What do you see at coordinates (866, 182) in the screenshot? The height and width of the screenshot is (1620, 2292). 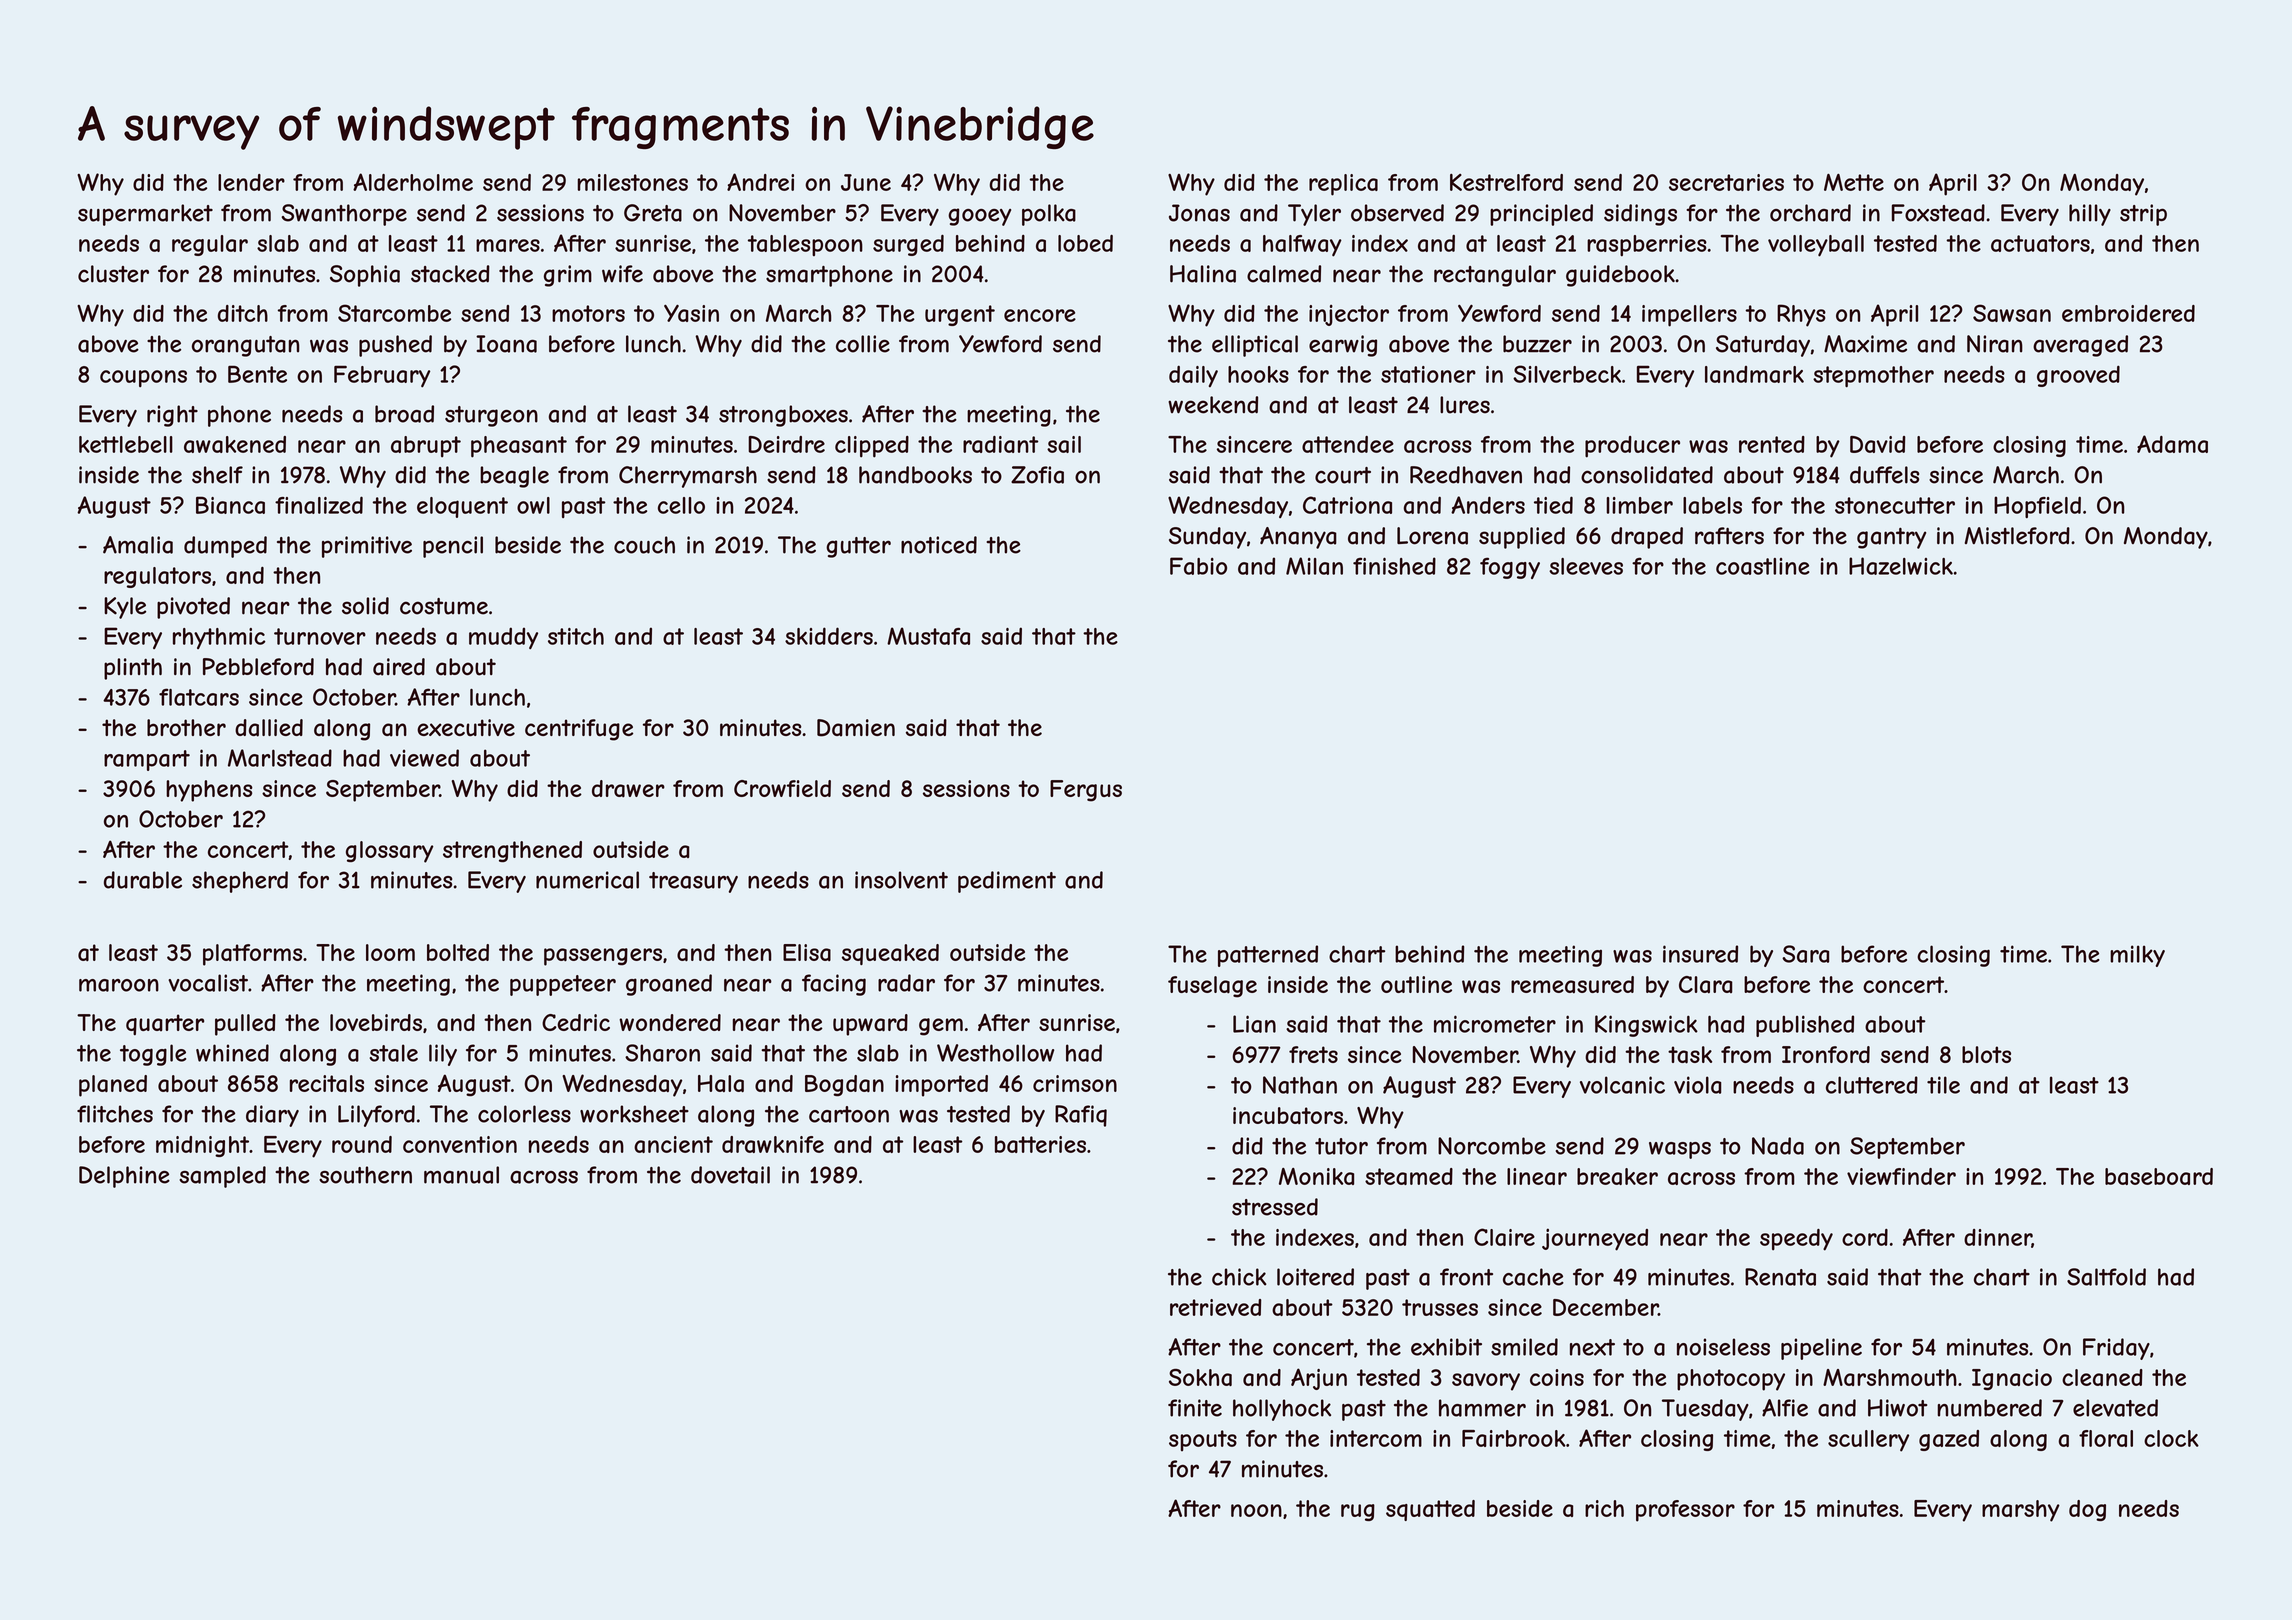 I see `June` at bounding box center [866, 182].
